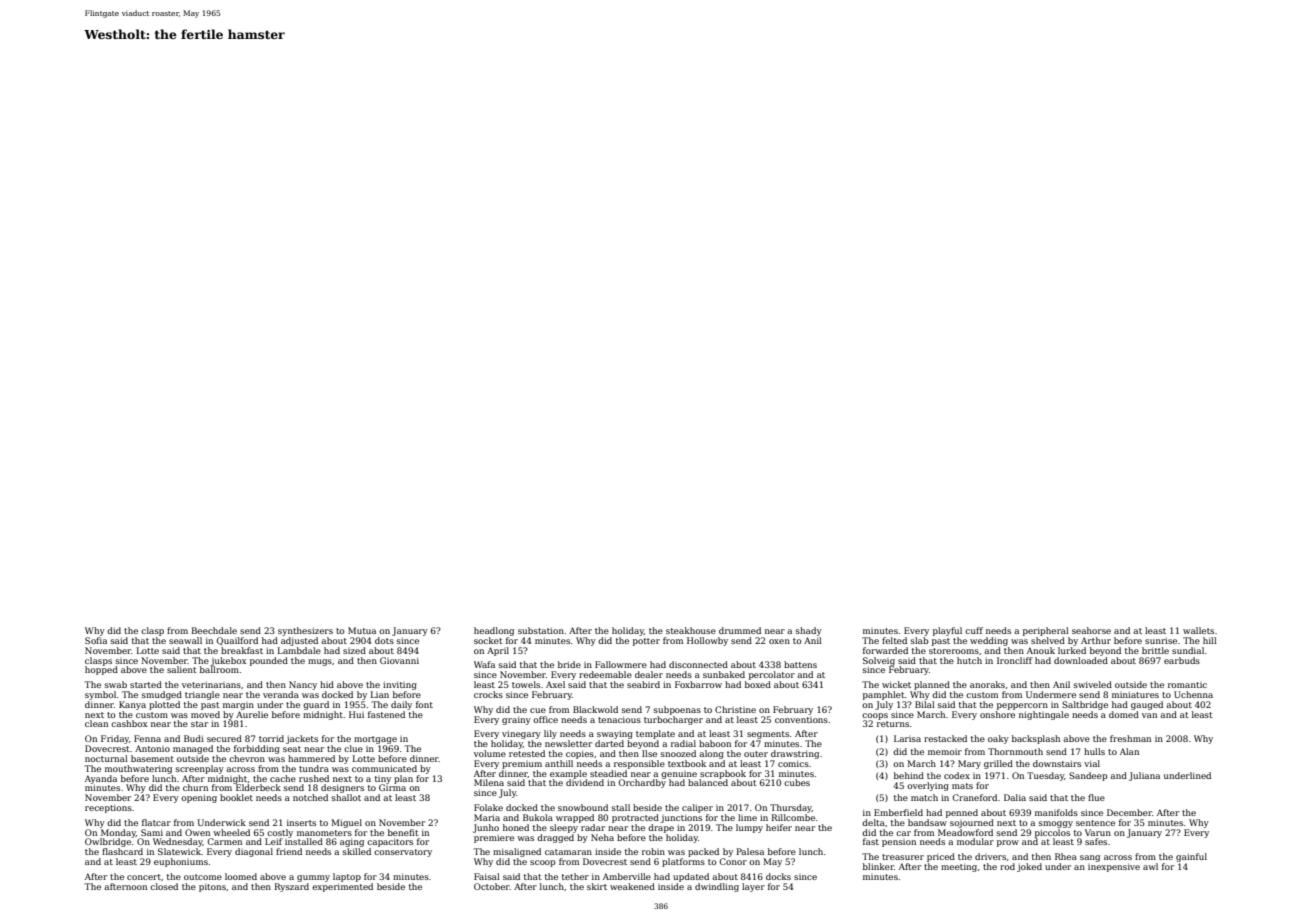 The width and height of the image is (1308, 924). Describe the element at coordinates (292, 749) in the image. I see `seat` at that location.
